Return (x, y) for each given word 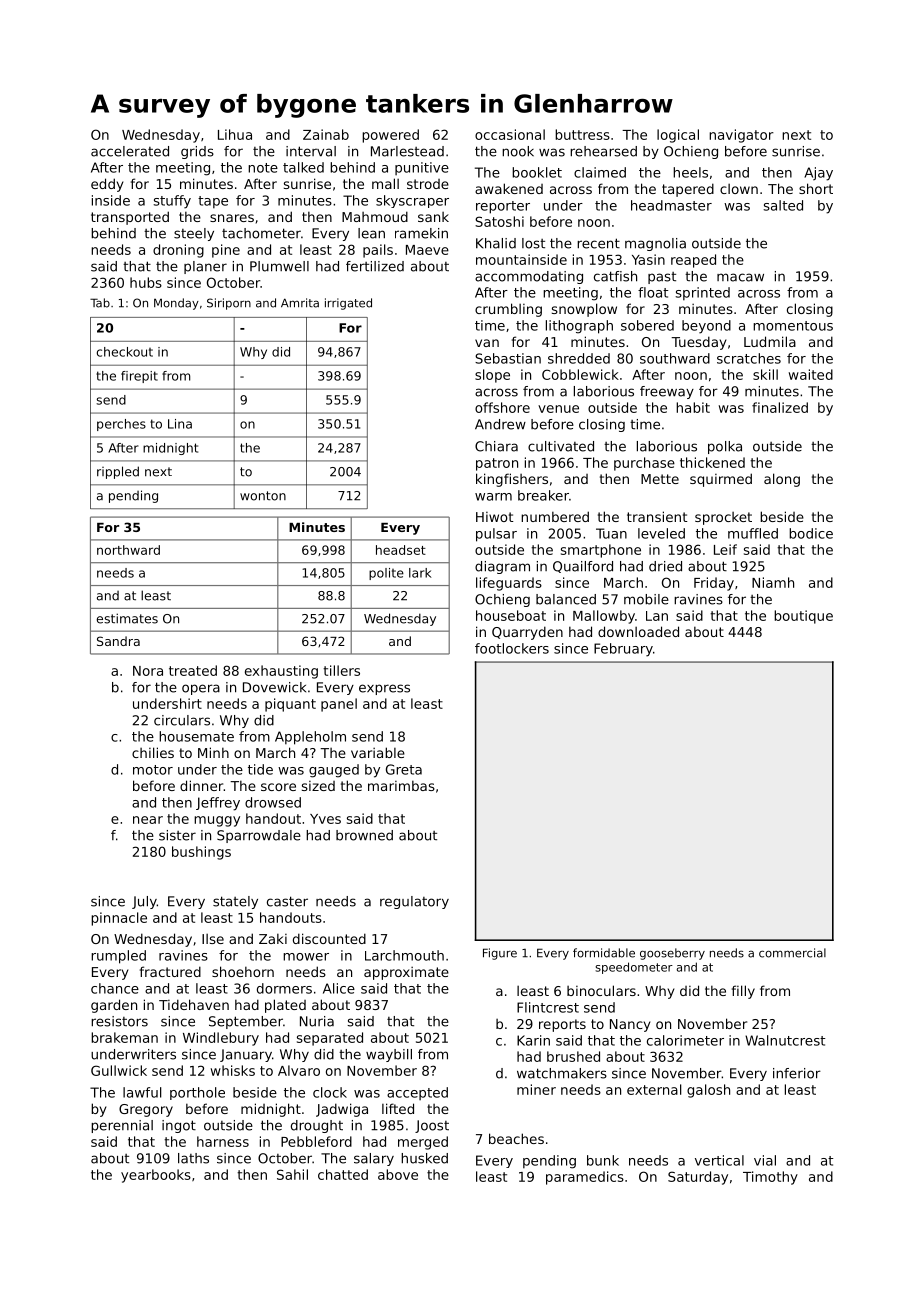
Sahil (292, 1174)
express (384, 689)
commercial (792, 953)
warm (493, 497)
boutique (803, 617)
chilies (153, 752)
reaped (693, 261)
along (782, 480)
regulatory (414, 902)
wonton (263, 496)
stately (235, 902)
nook (518, 151)
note (263, 168)
